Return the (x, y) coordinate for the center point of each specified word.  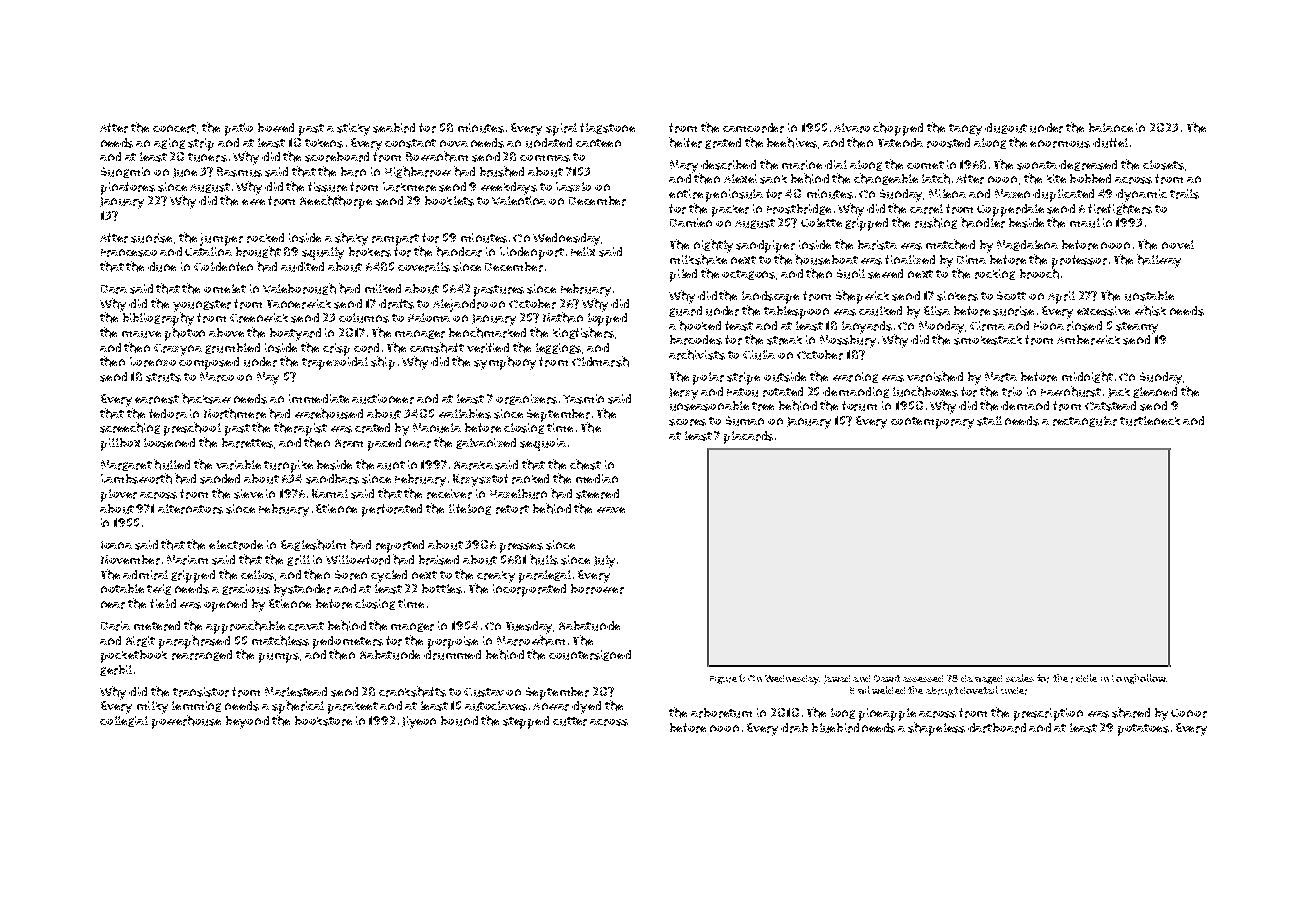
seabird (394, 128)
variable (238, 465)
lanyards (867, 327)
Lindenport (532, 253)
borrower (597, 589)
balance (1111, 127)
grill (298, 560)
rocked (265, 238)
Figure (723, 680)
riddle (1084, 678)
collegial (124, 721)
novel (1178, 244)
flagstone (607, 128)
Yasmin (583, 399)
